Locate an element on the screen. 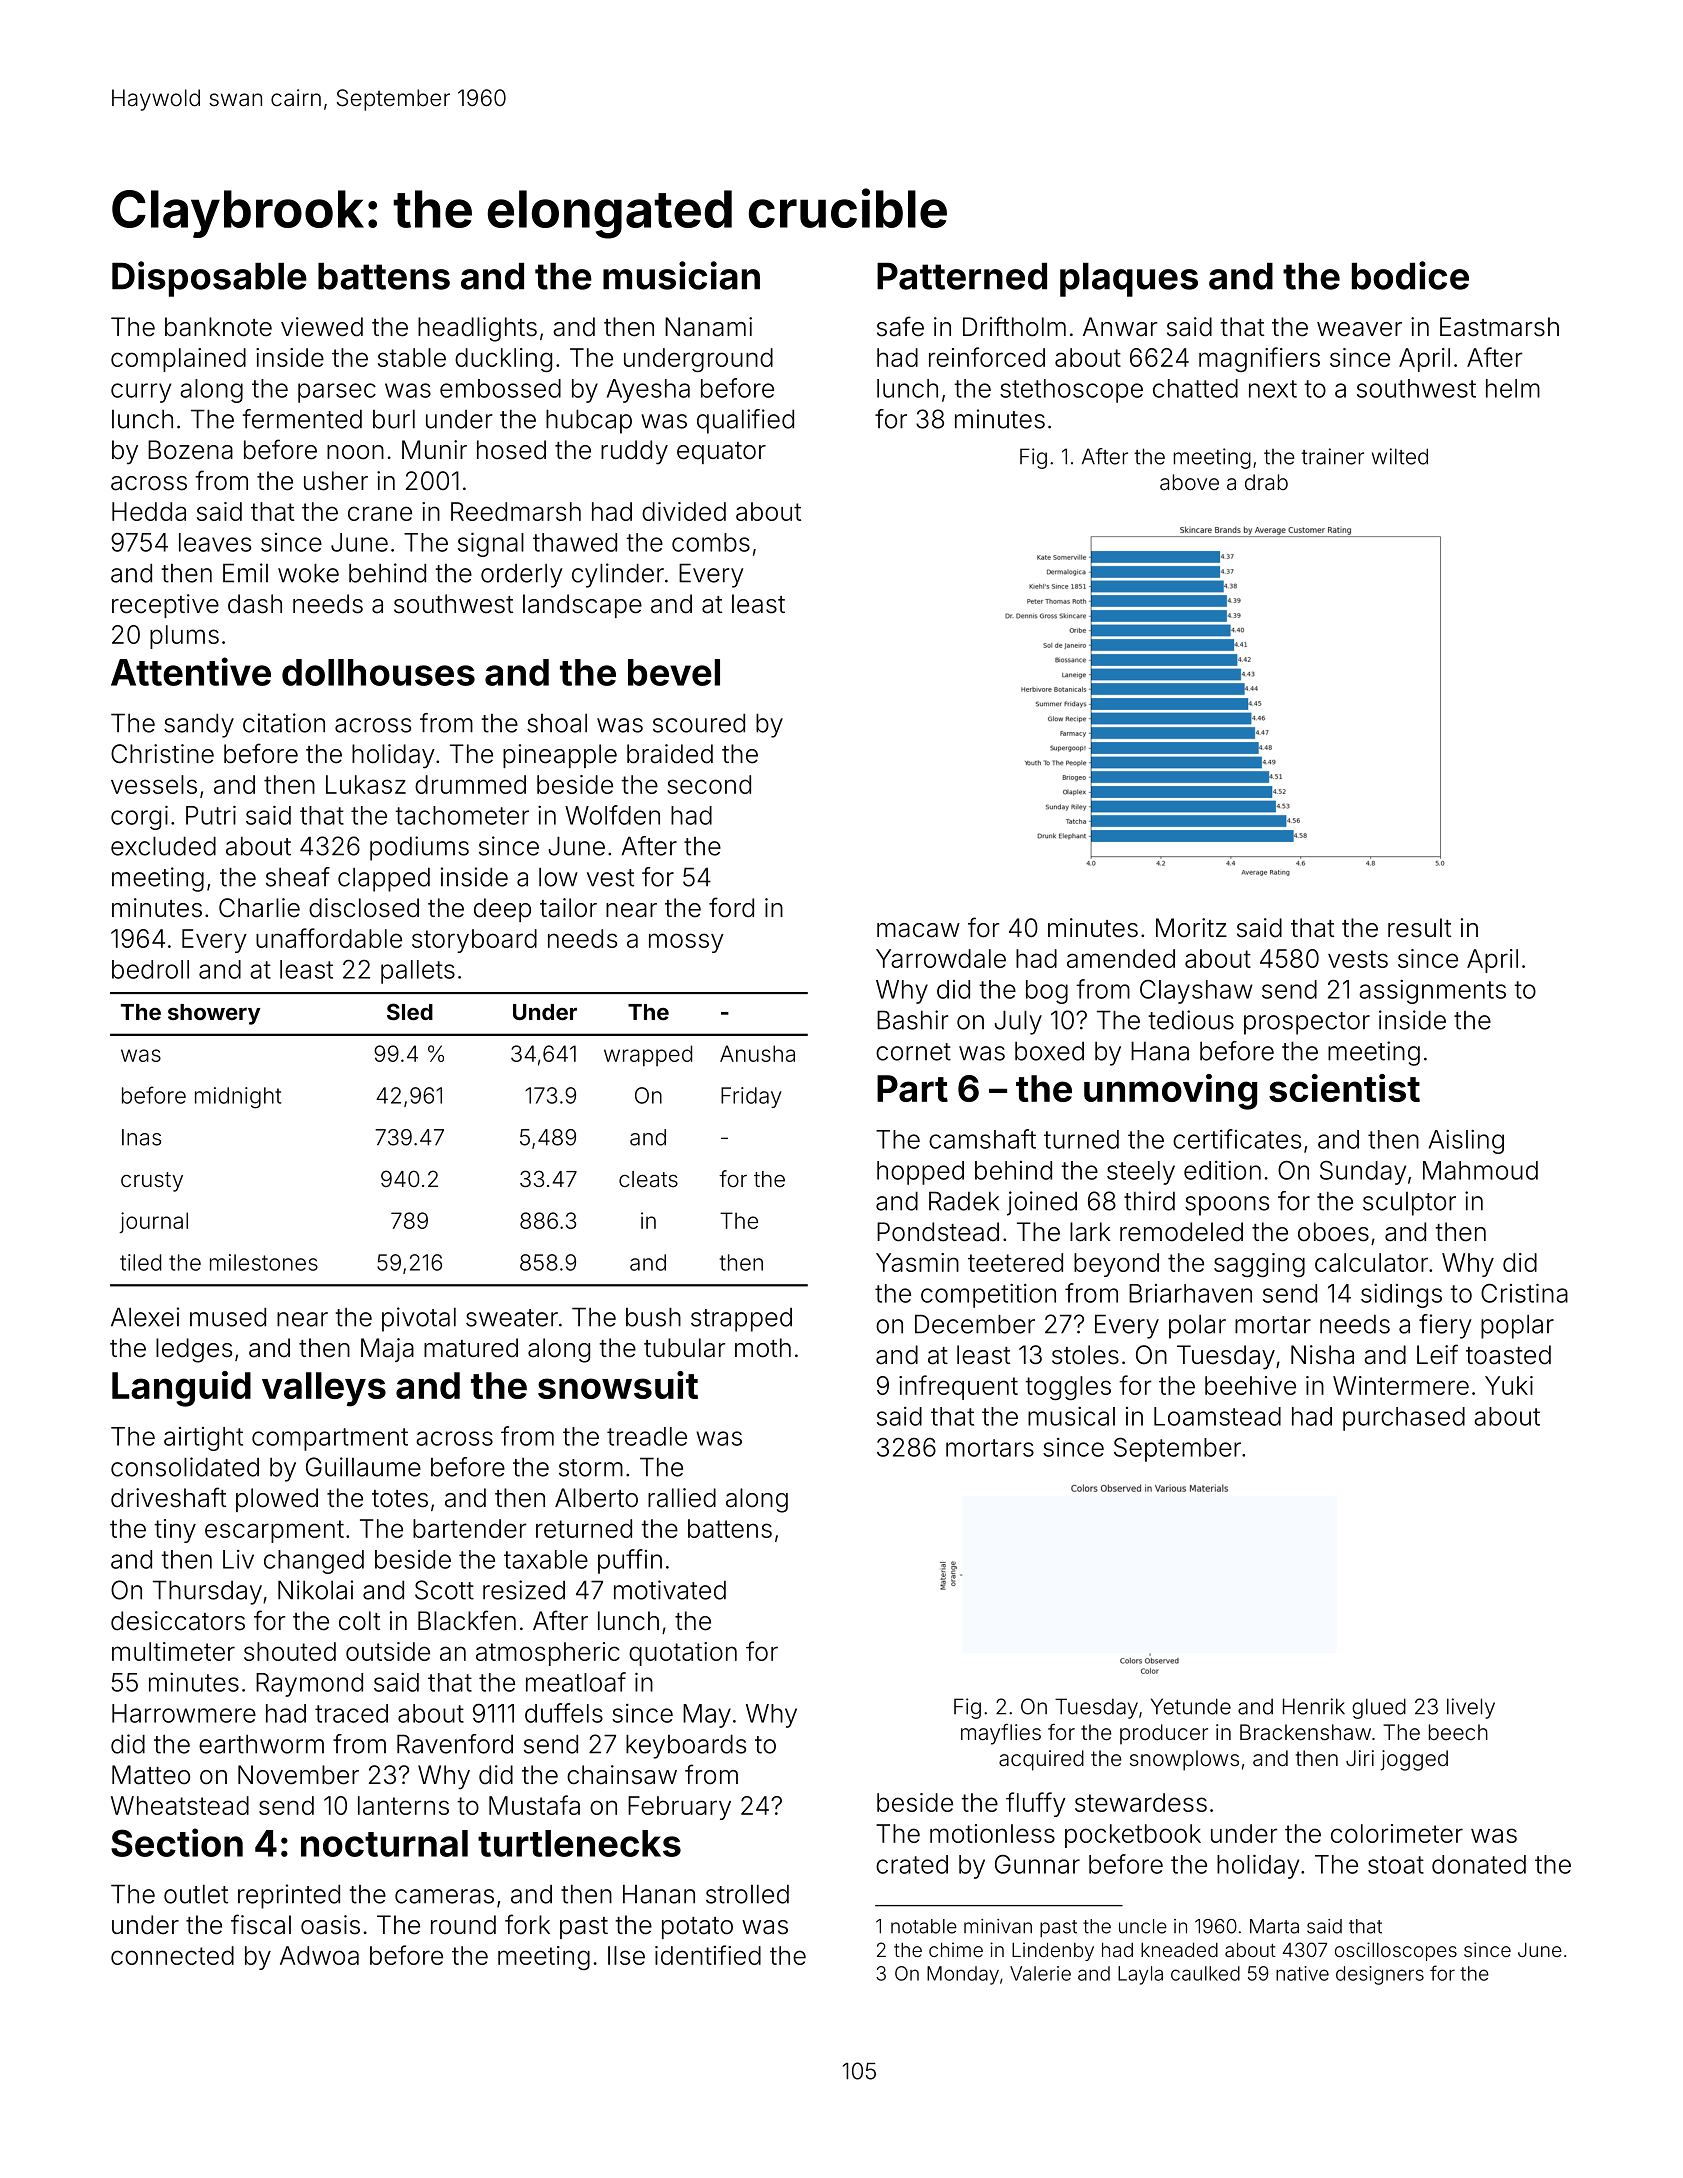 Image resolution: width=1683 pixels, height=2178 pixels. bodice is located at coordinates (1410, 275).
